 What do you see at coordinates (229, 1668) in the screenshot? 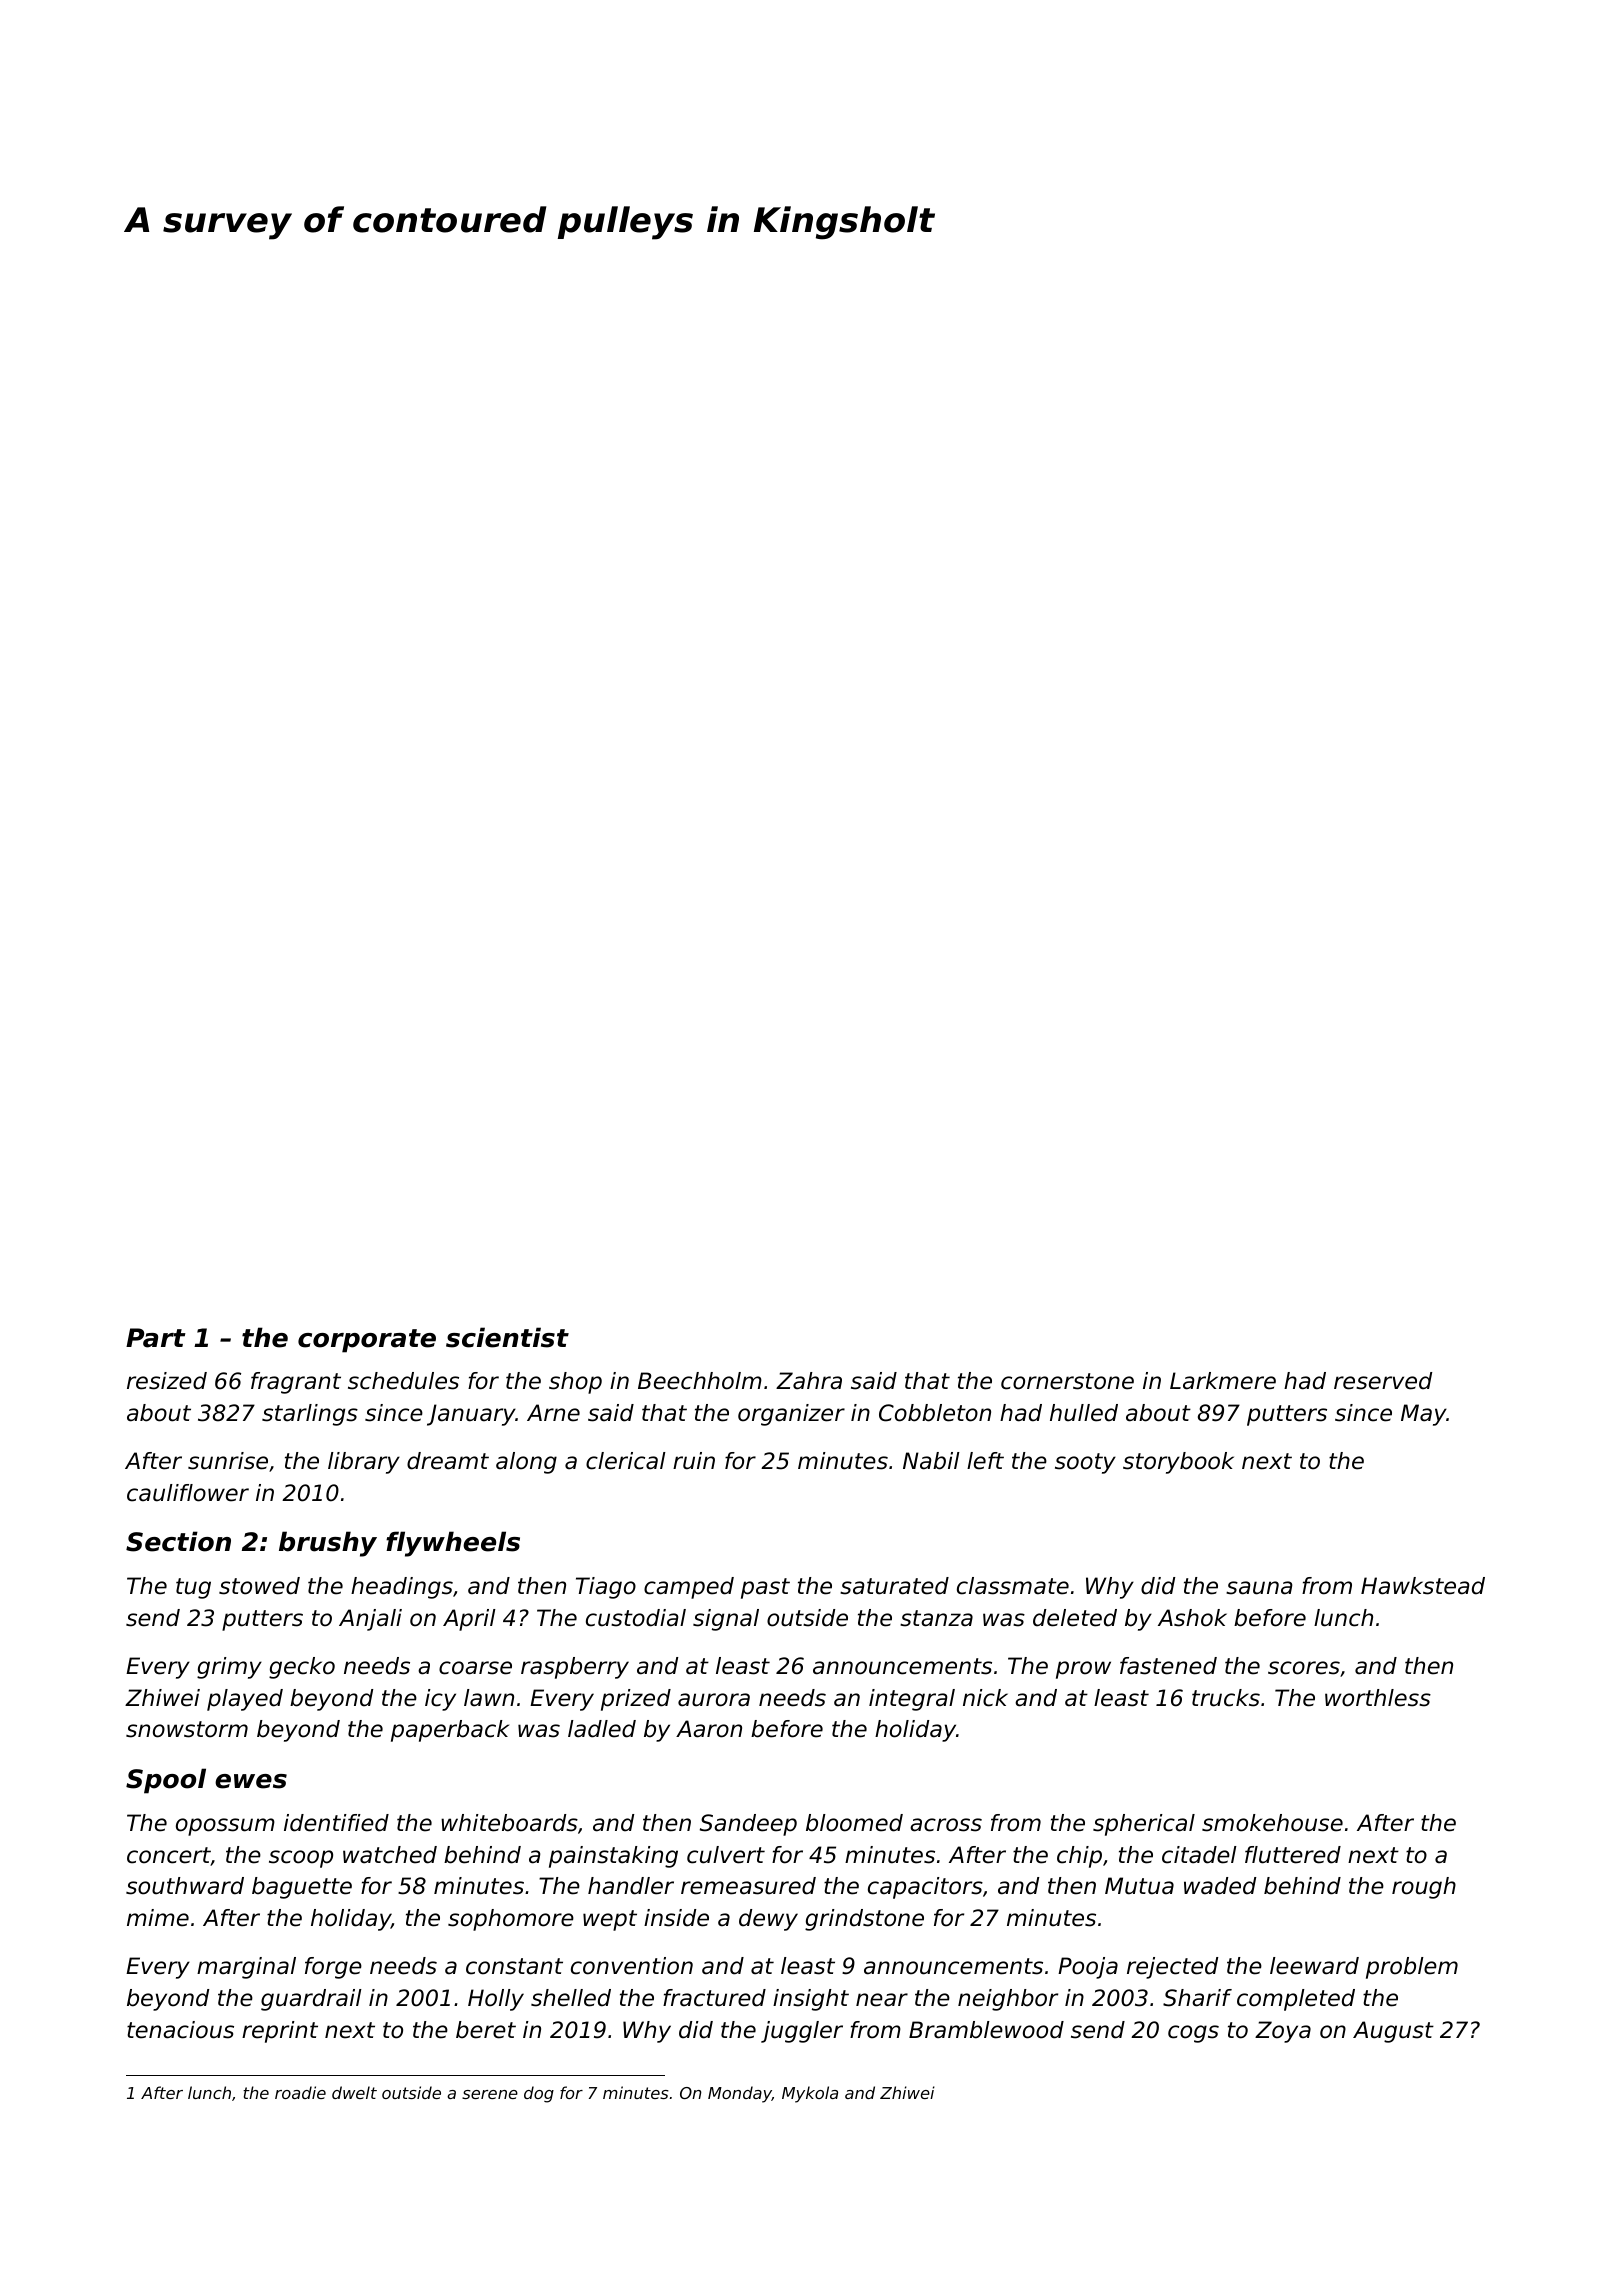
I see `grimy` at bounding box center [229, 1668].
